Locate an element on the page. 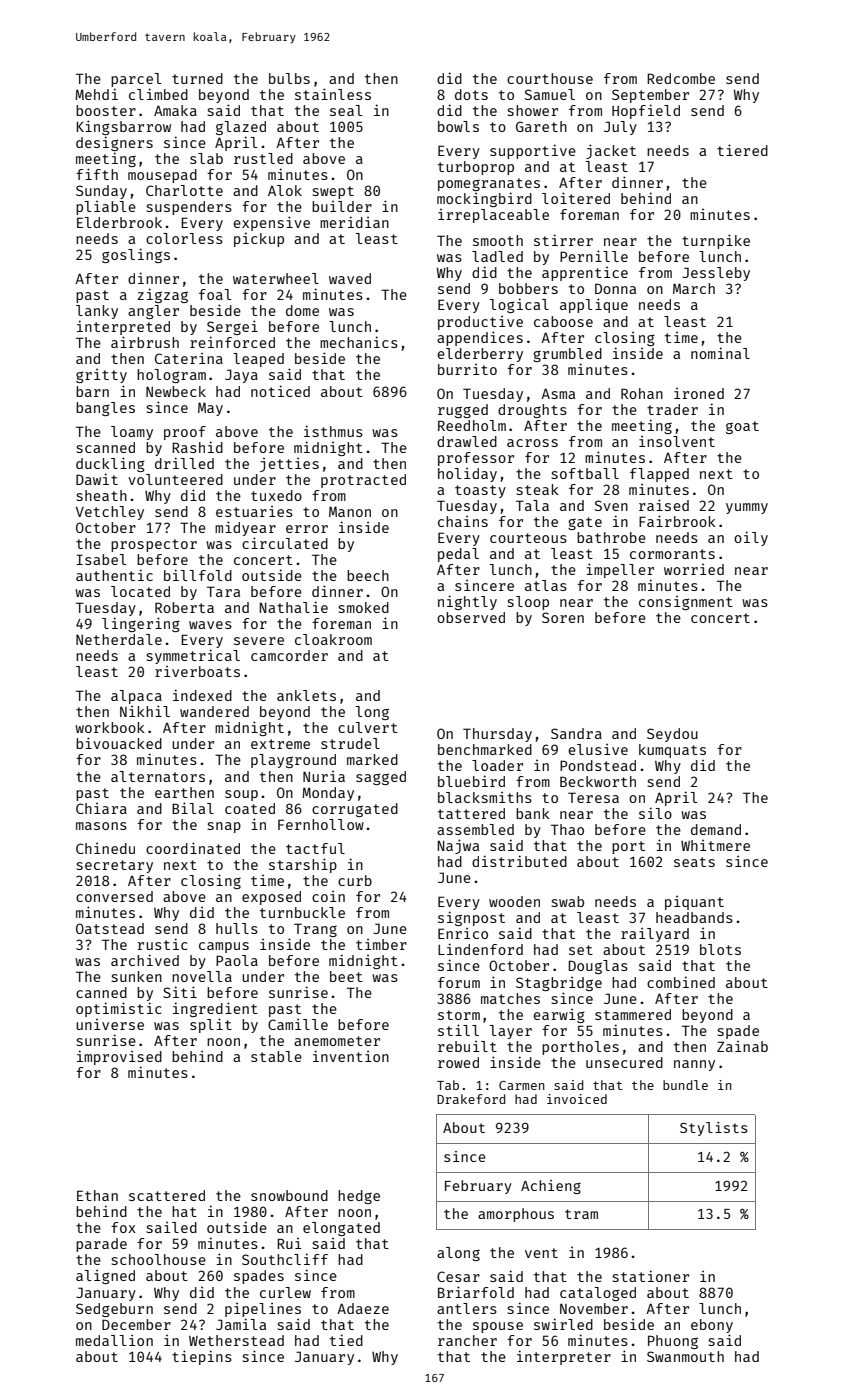 This document has height=1400, width=849. Drakeford is located at coordinates (471, 1099).
